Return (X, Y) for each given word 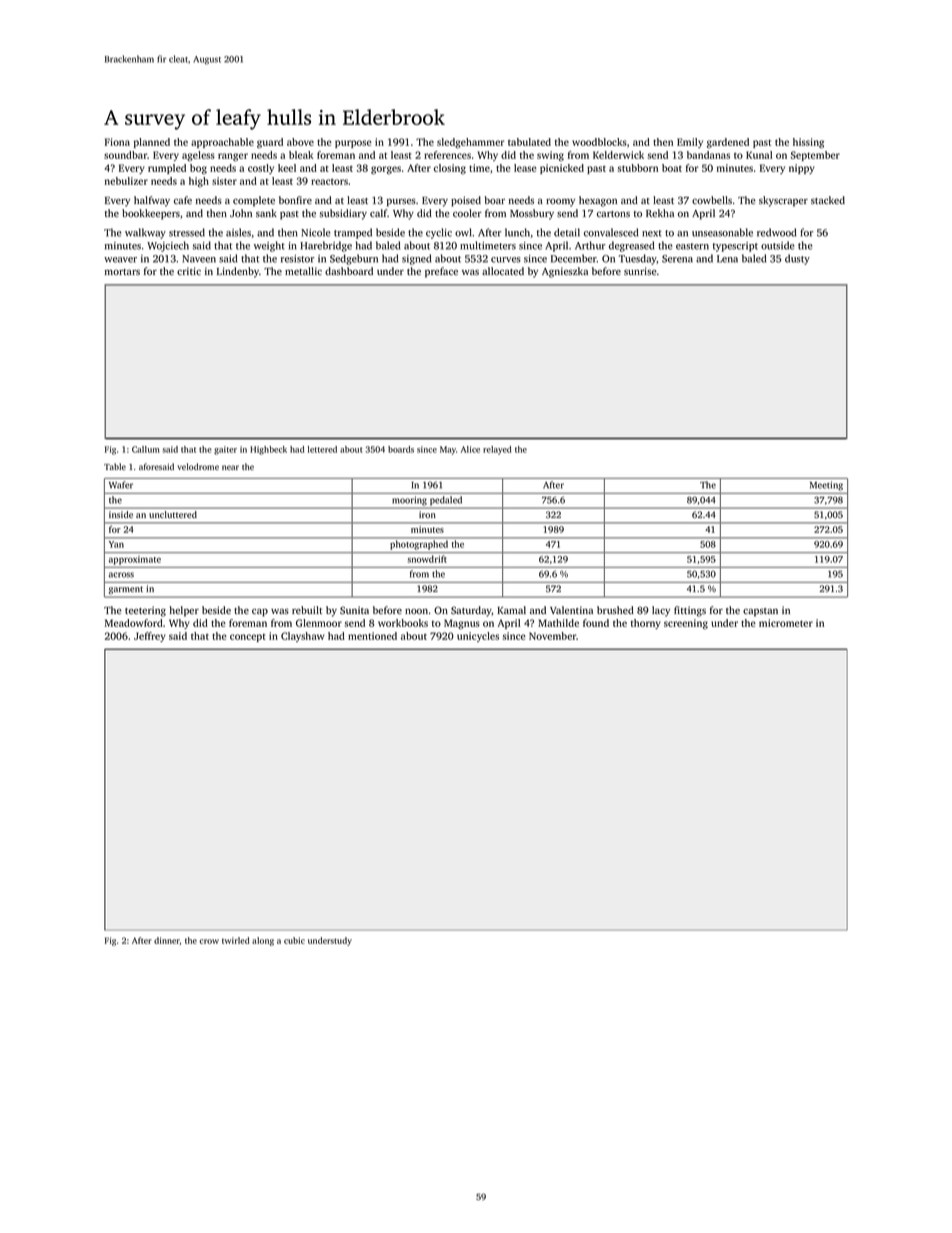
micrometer (786, 623)
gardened (728, 143)
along (263, 941)
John (241, 213)
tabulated (529, 142)
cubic (294, 940)
